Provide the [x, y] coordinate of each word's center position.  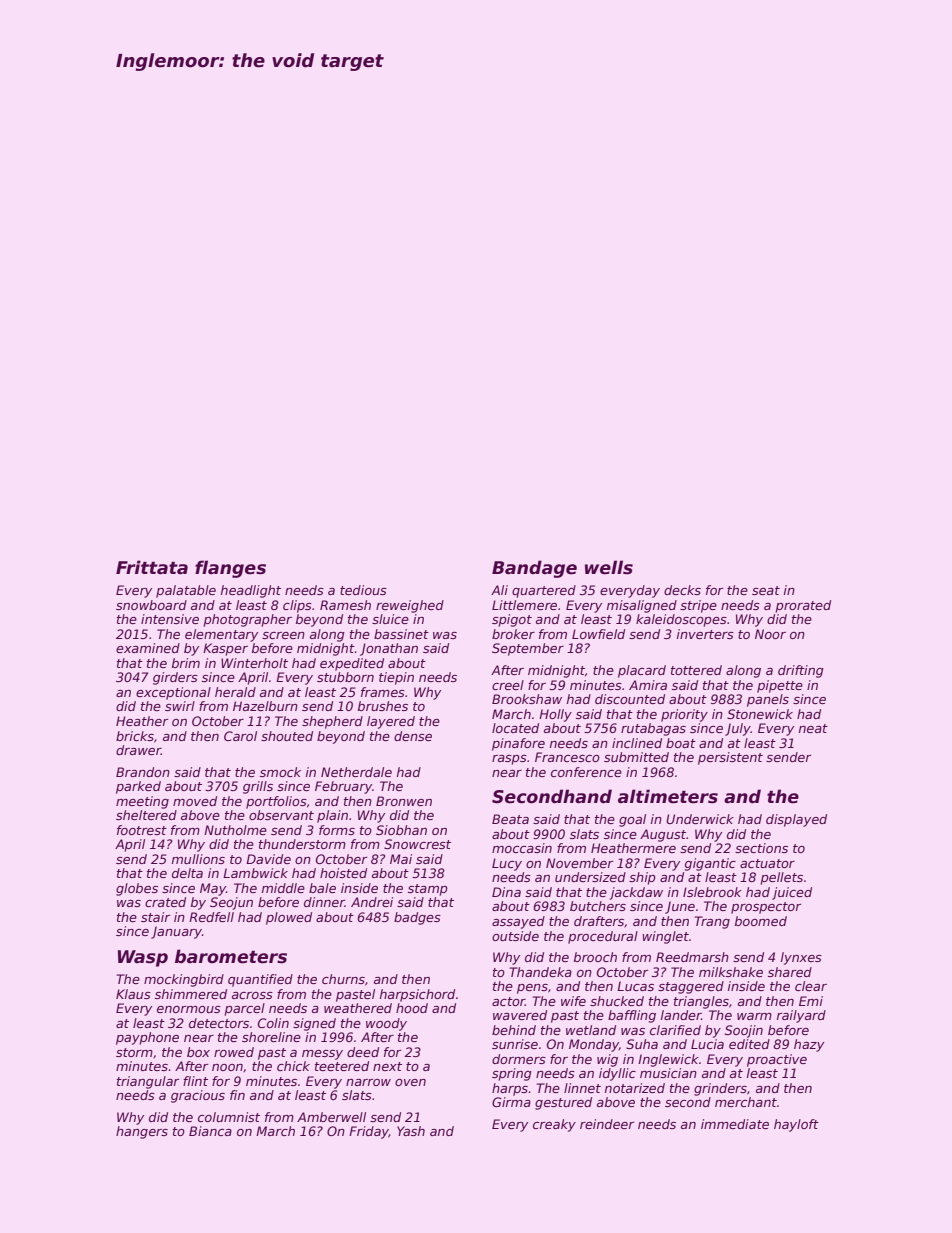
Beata [510, 819]
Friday [369, 1132]
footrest [142, 830]
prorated [803, 606]
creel [508, 685]
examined [148, 648]
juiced [792, 893]
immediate [735, 1124]
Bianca [210, 1131]
